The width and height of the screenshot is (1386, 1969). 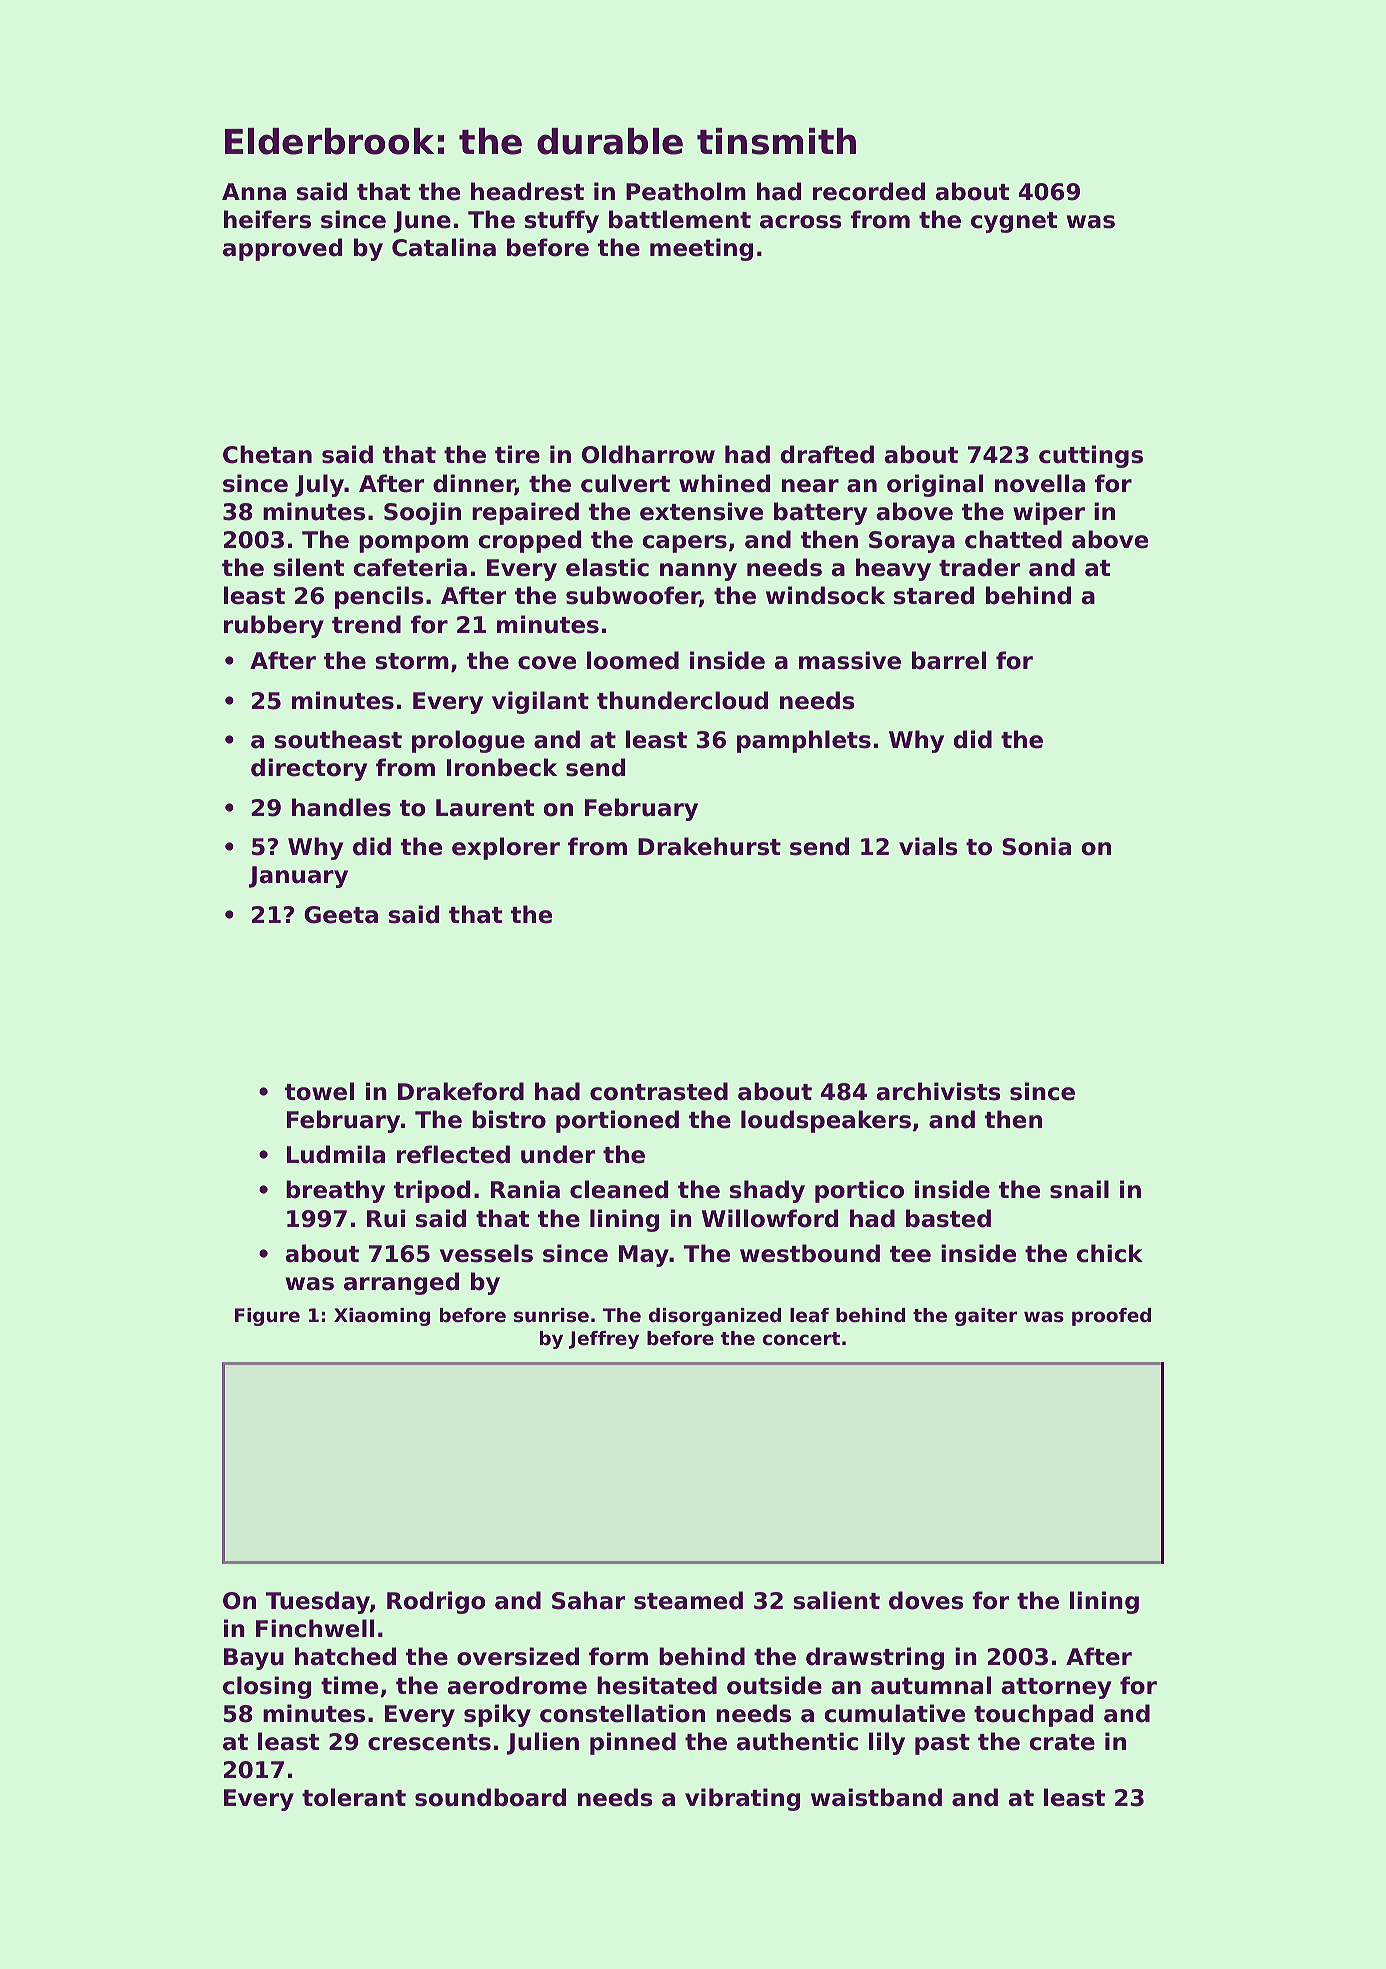 I want to click on Sonia, so click(x=1036, y=846).
